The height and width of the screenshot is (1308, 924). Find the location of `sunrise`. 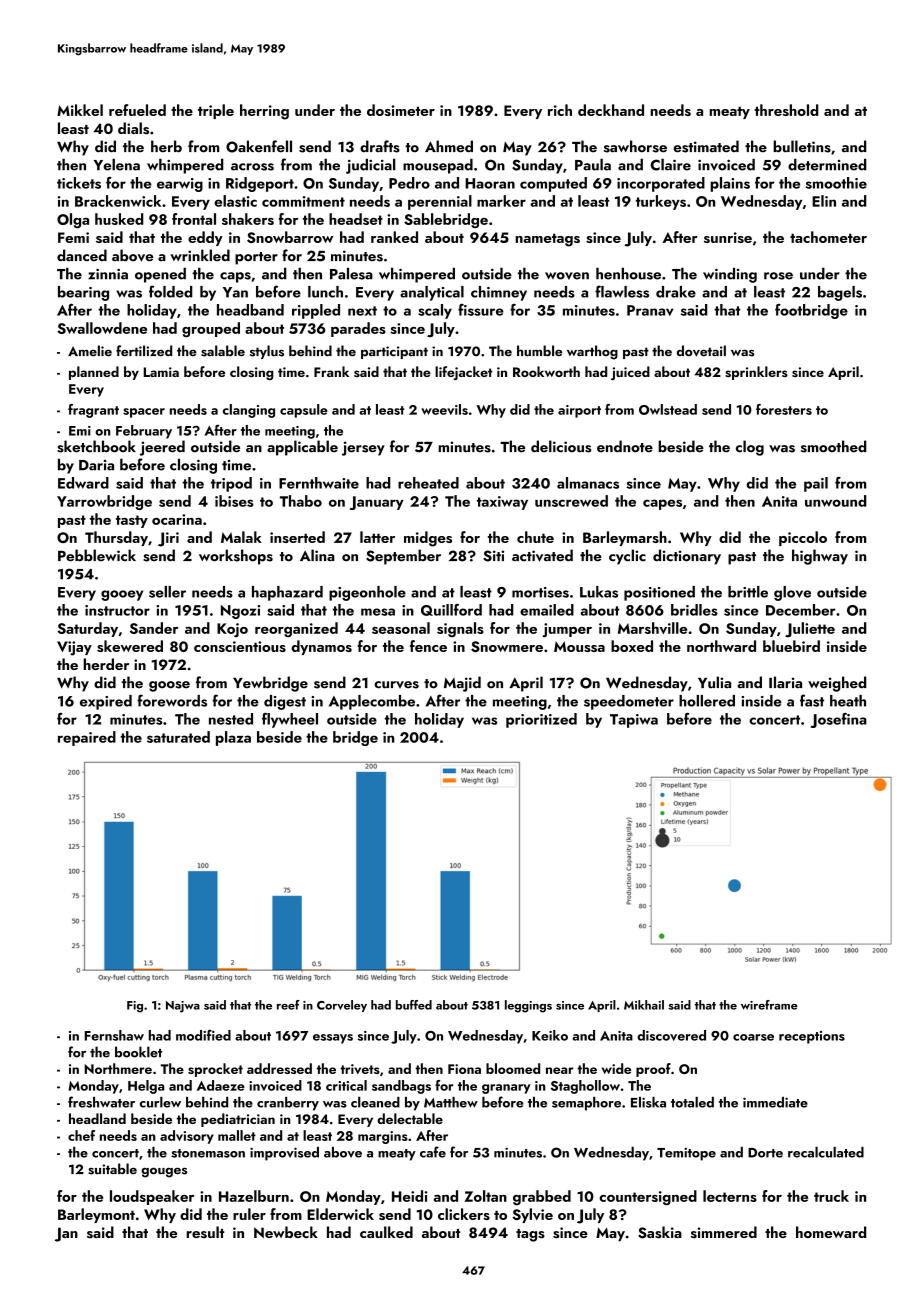

sunrise is located at coordinates (728, 237).
